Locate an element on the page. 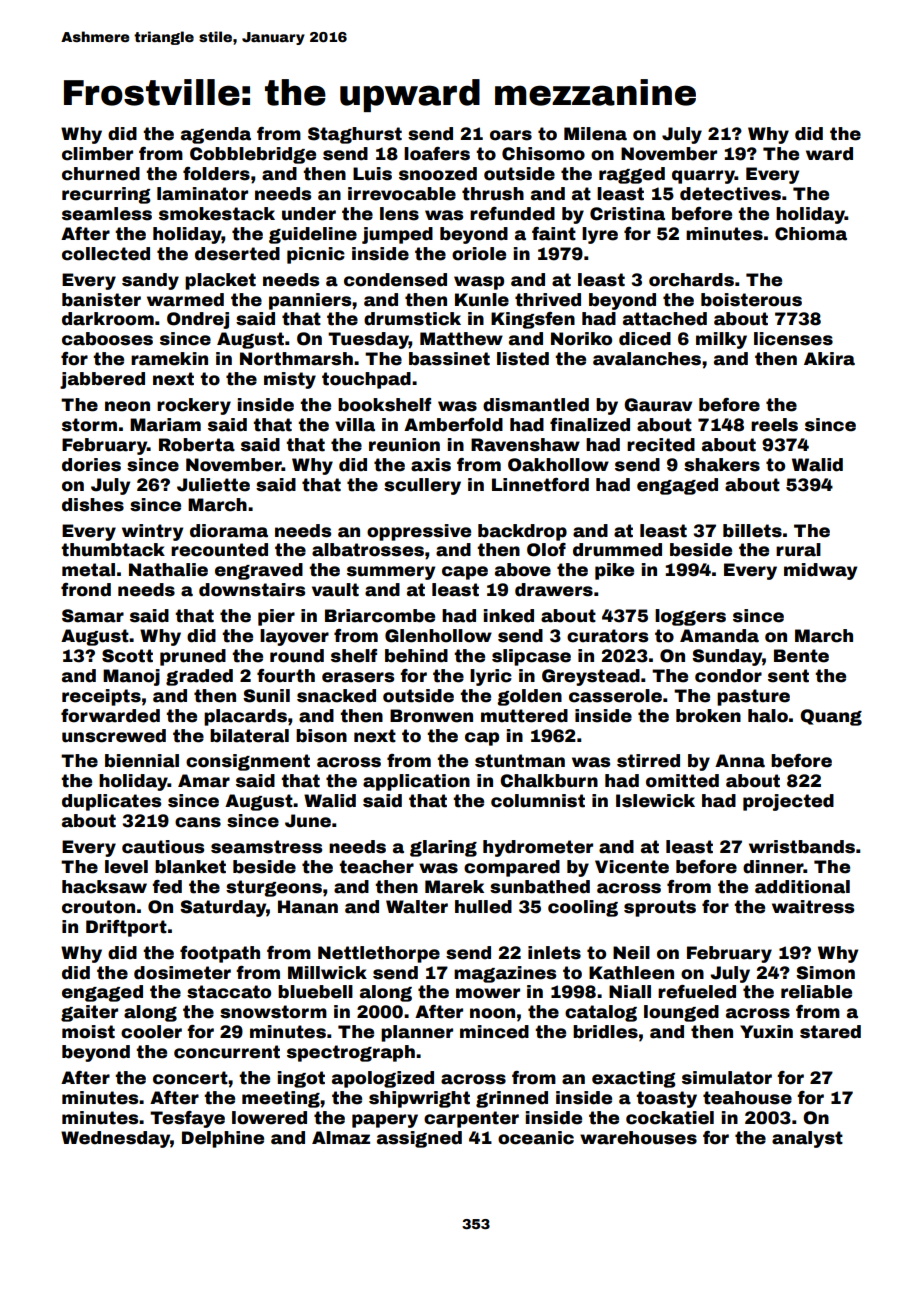 This document has height=1311, width=924. oars is located at coordinates (511, 135).
